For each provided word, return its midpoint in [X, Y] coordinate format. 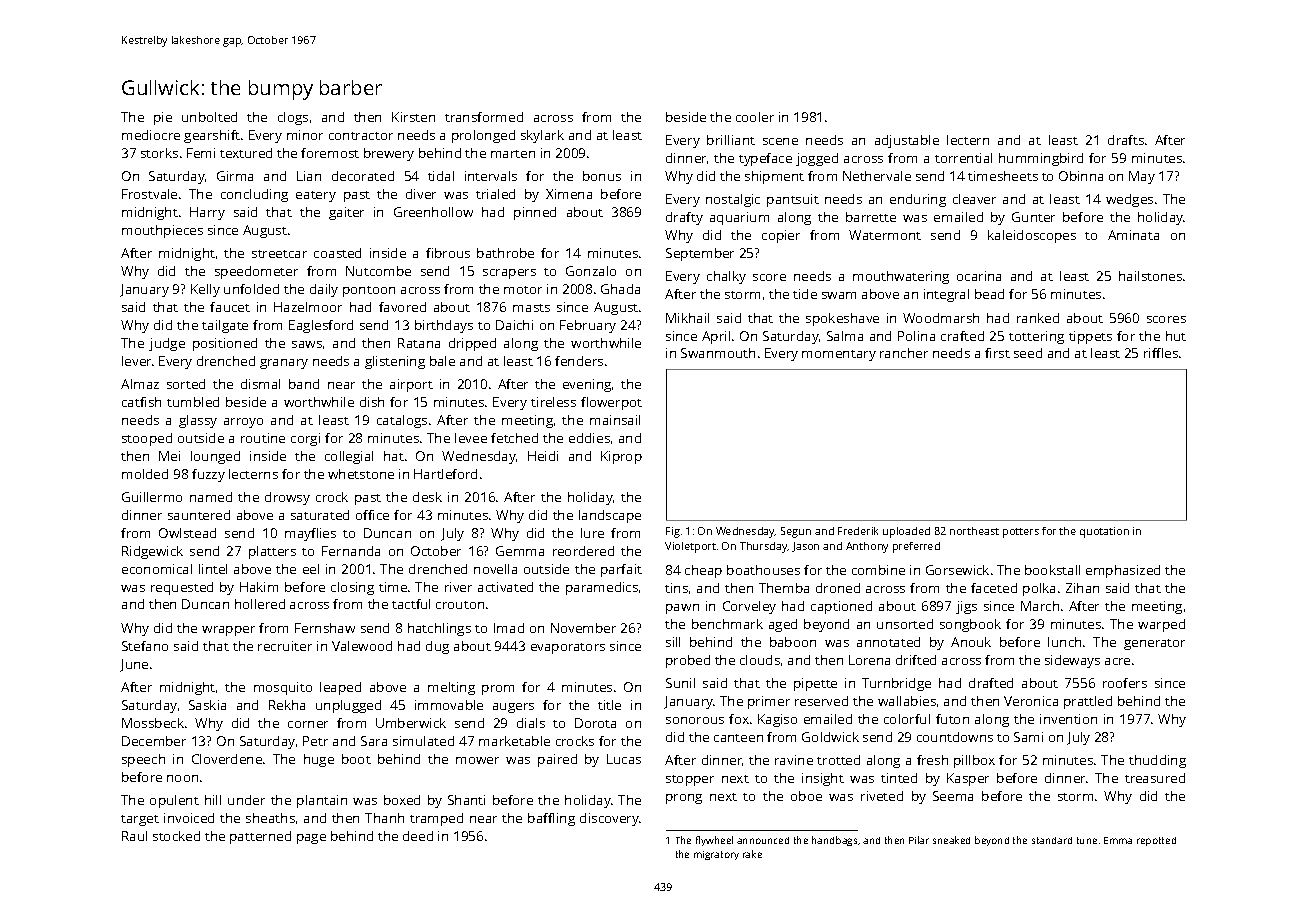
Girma [235, 176]
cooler [755, 117]
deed [418, 836]
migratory [716, 855]
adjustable [907, 141]
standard [1052, 840]
